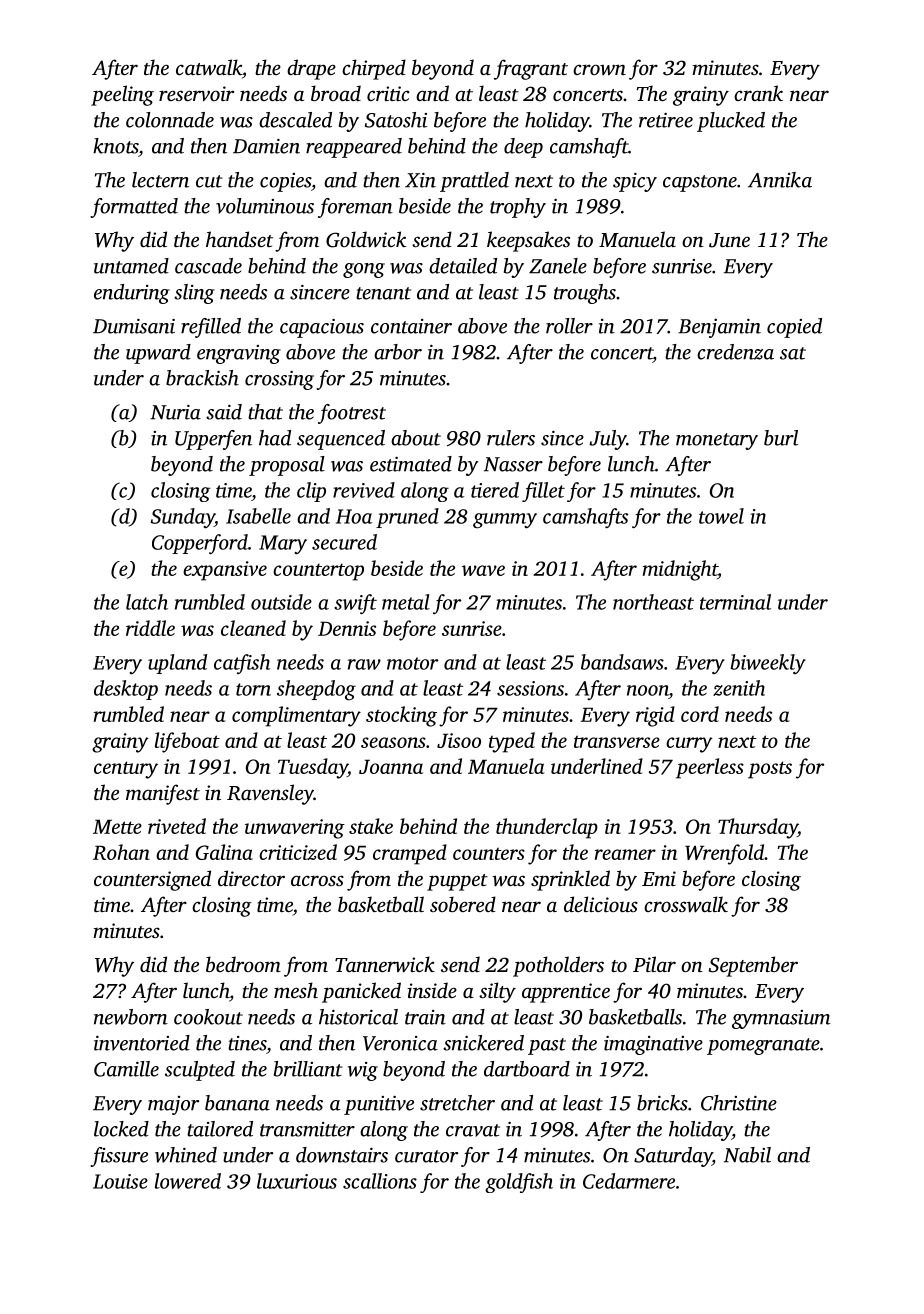  Describe the element at coordinates (209, 67) in the screenshot. I see `catwalk` at that location.
